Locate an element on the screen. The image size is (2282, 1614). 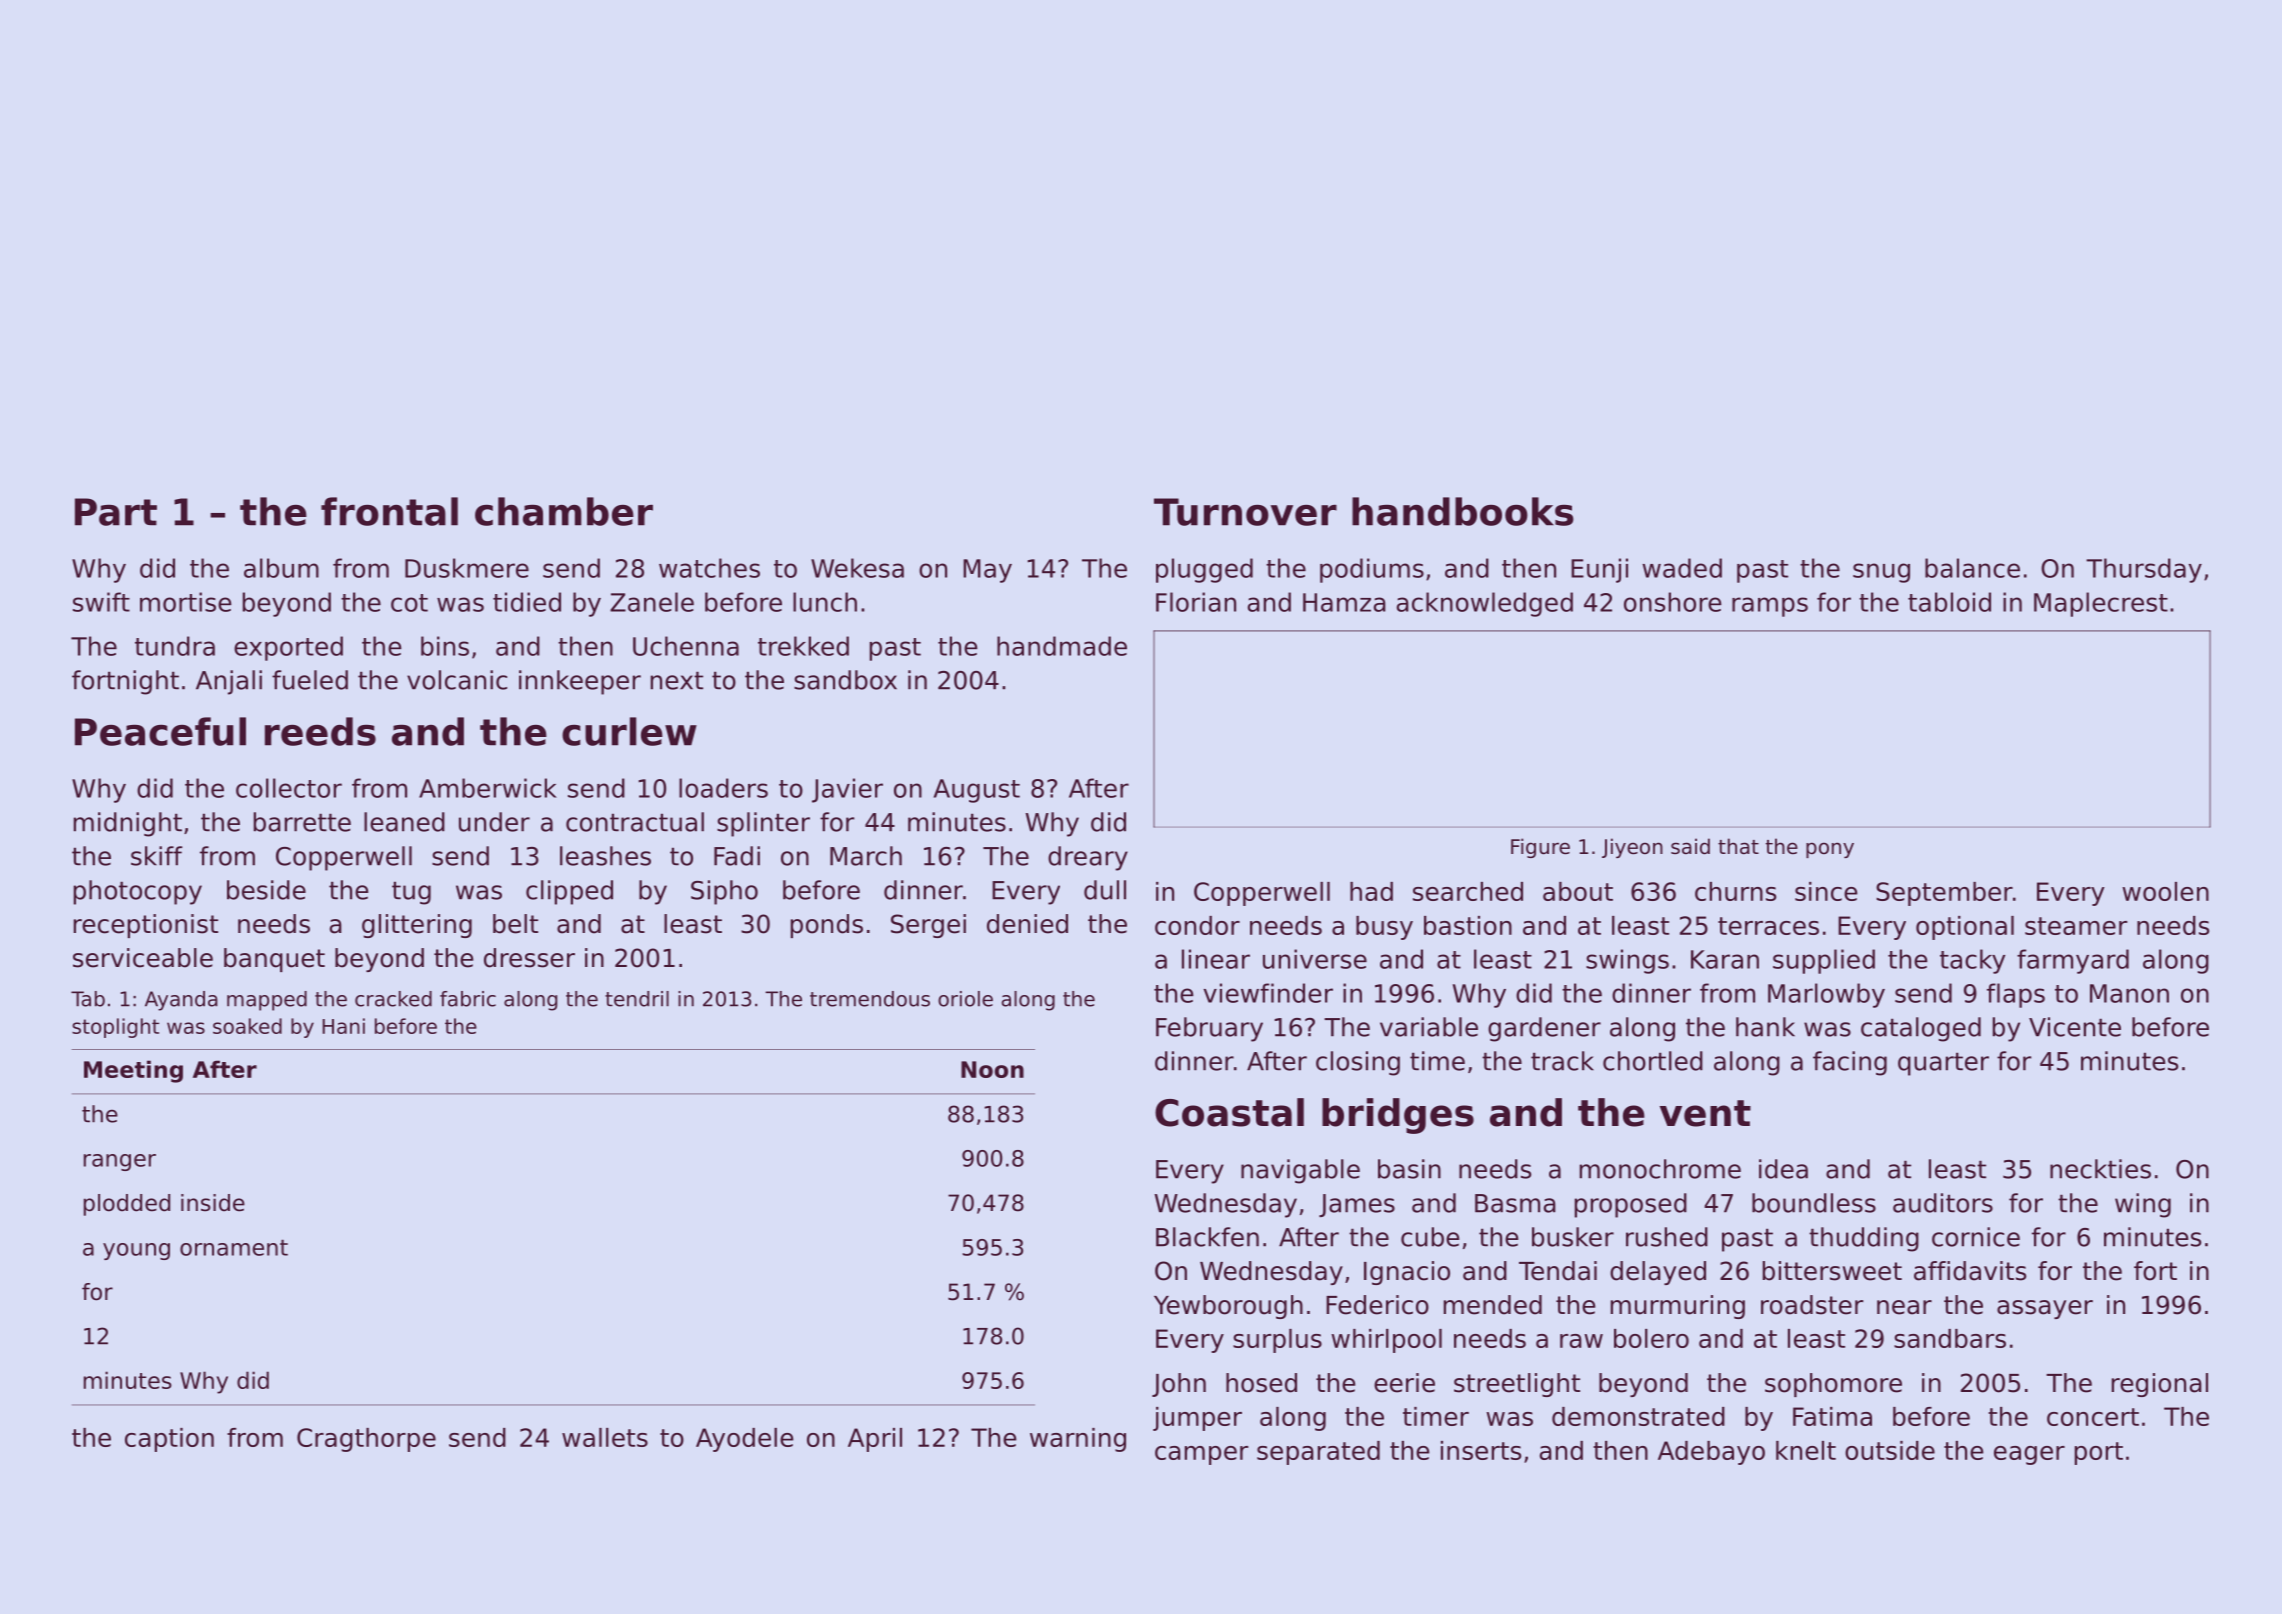
Part is located at coordinates (116, 512).
